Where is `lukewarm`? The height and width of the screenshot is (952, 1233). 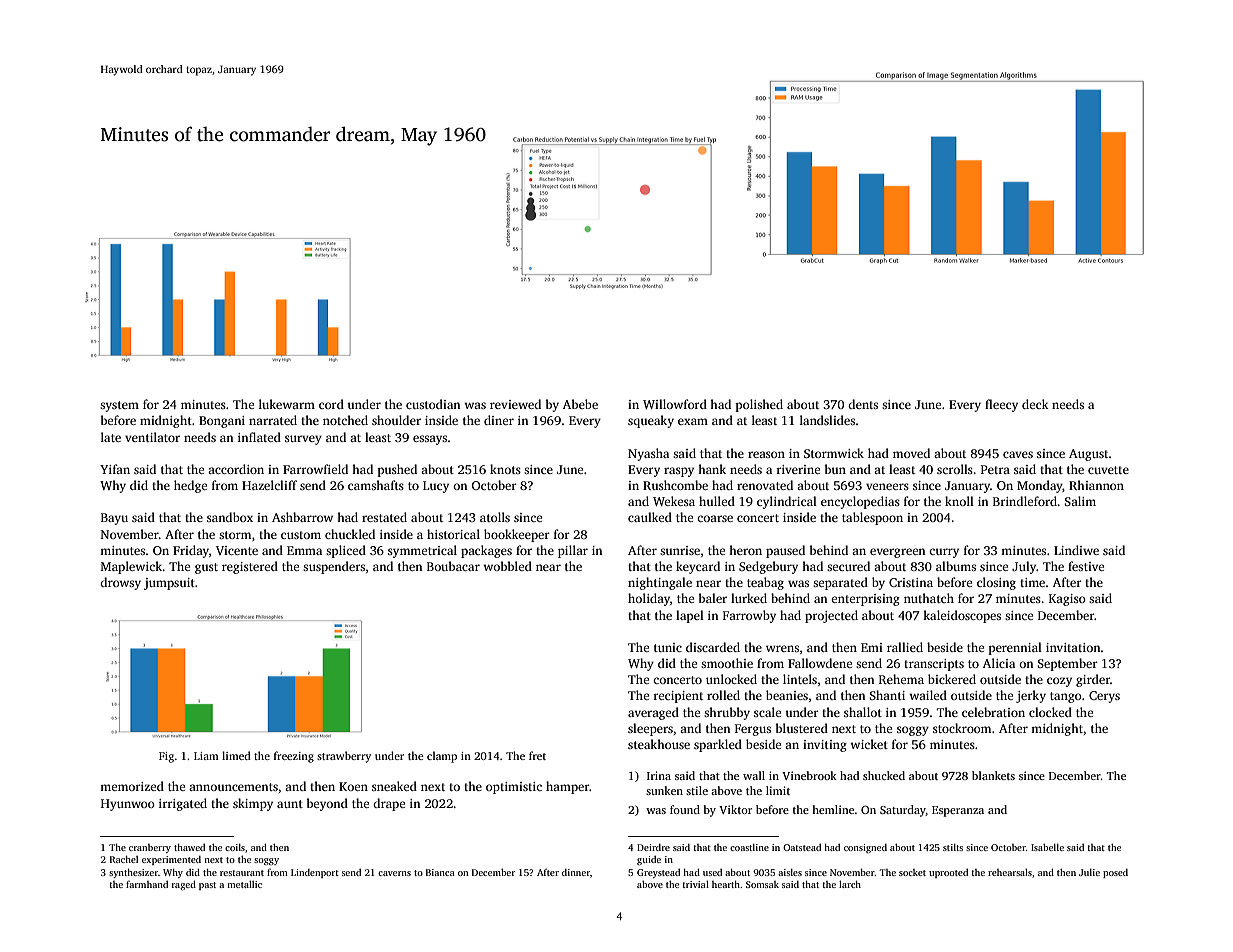 lukewarm is located at coordinates (287, 404).
